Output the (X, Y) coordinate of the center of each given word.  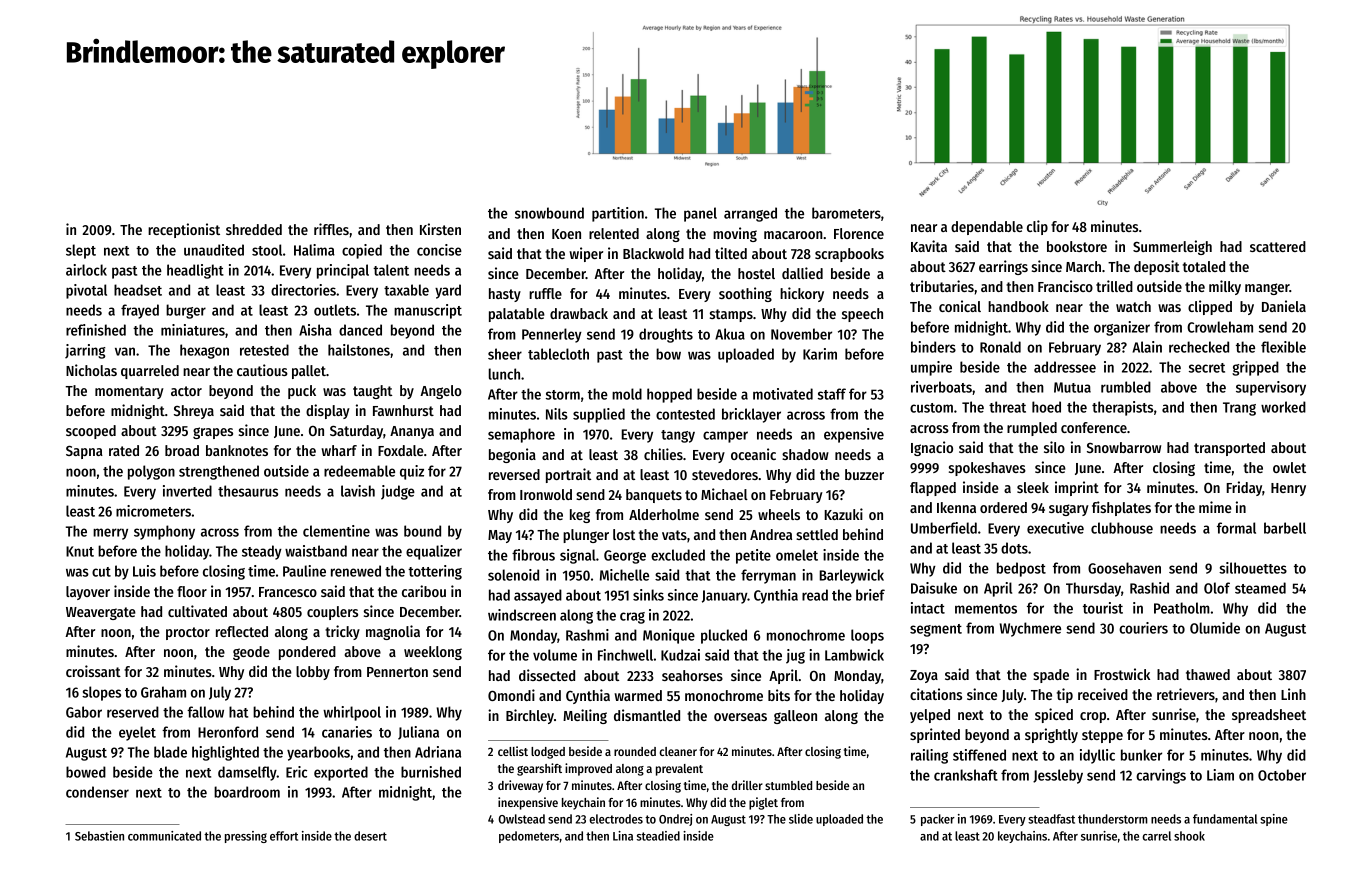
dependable (987, 228)
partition (618, 214)
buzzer (864, 474)
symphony (164, 532)
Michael (724, 494)
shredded (254, 229)
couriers (1143, 628)
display (328, 411)
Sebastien (99, 836)
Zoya (924, 676)
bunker (1141, 755)
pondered (307, 653)
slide (801, 819)
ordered (1003, 507)
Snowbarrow (1124, 447)
